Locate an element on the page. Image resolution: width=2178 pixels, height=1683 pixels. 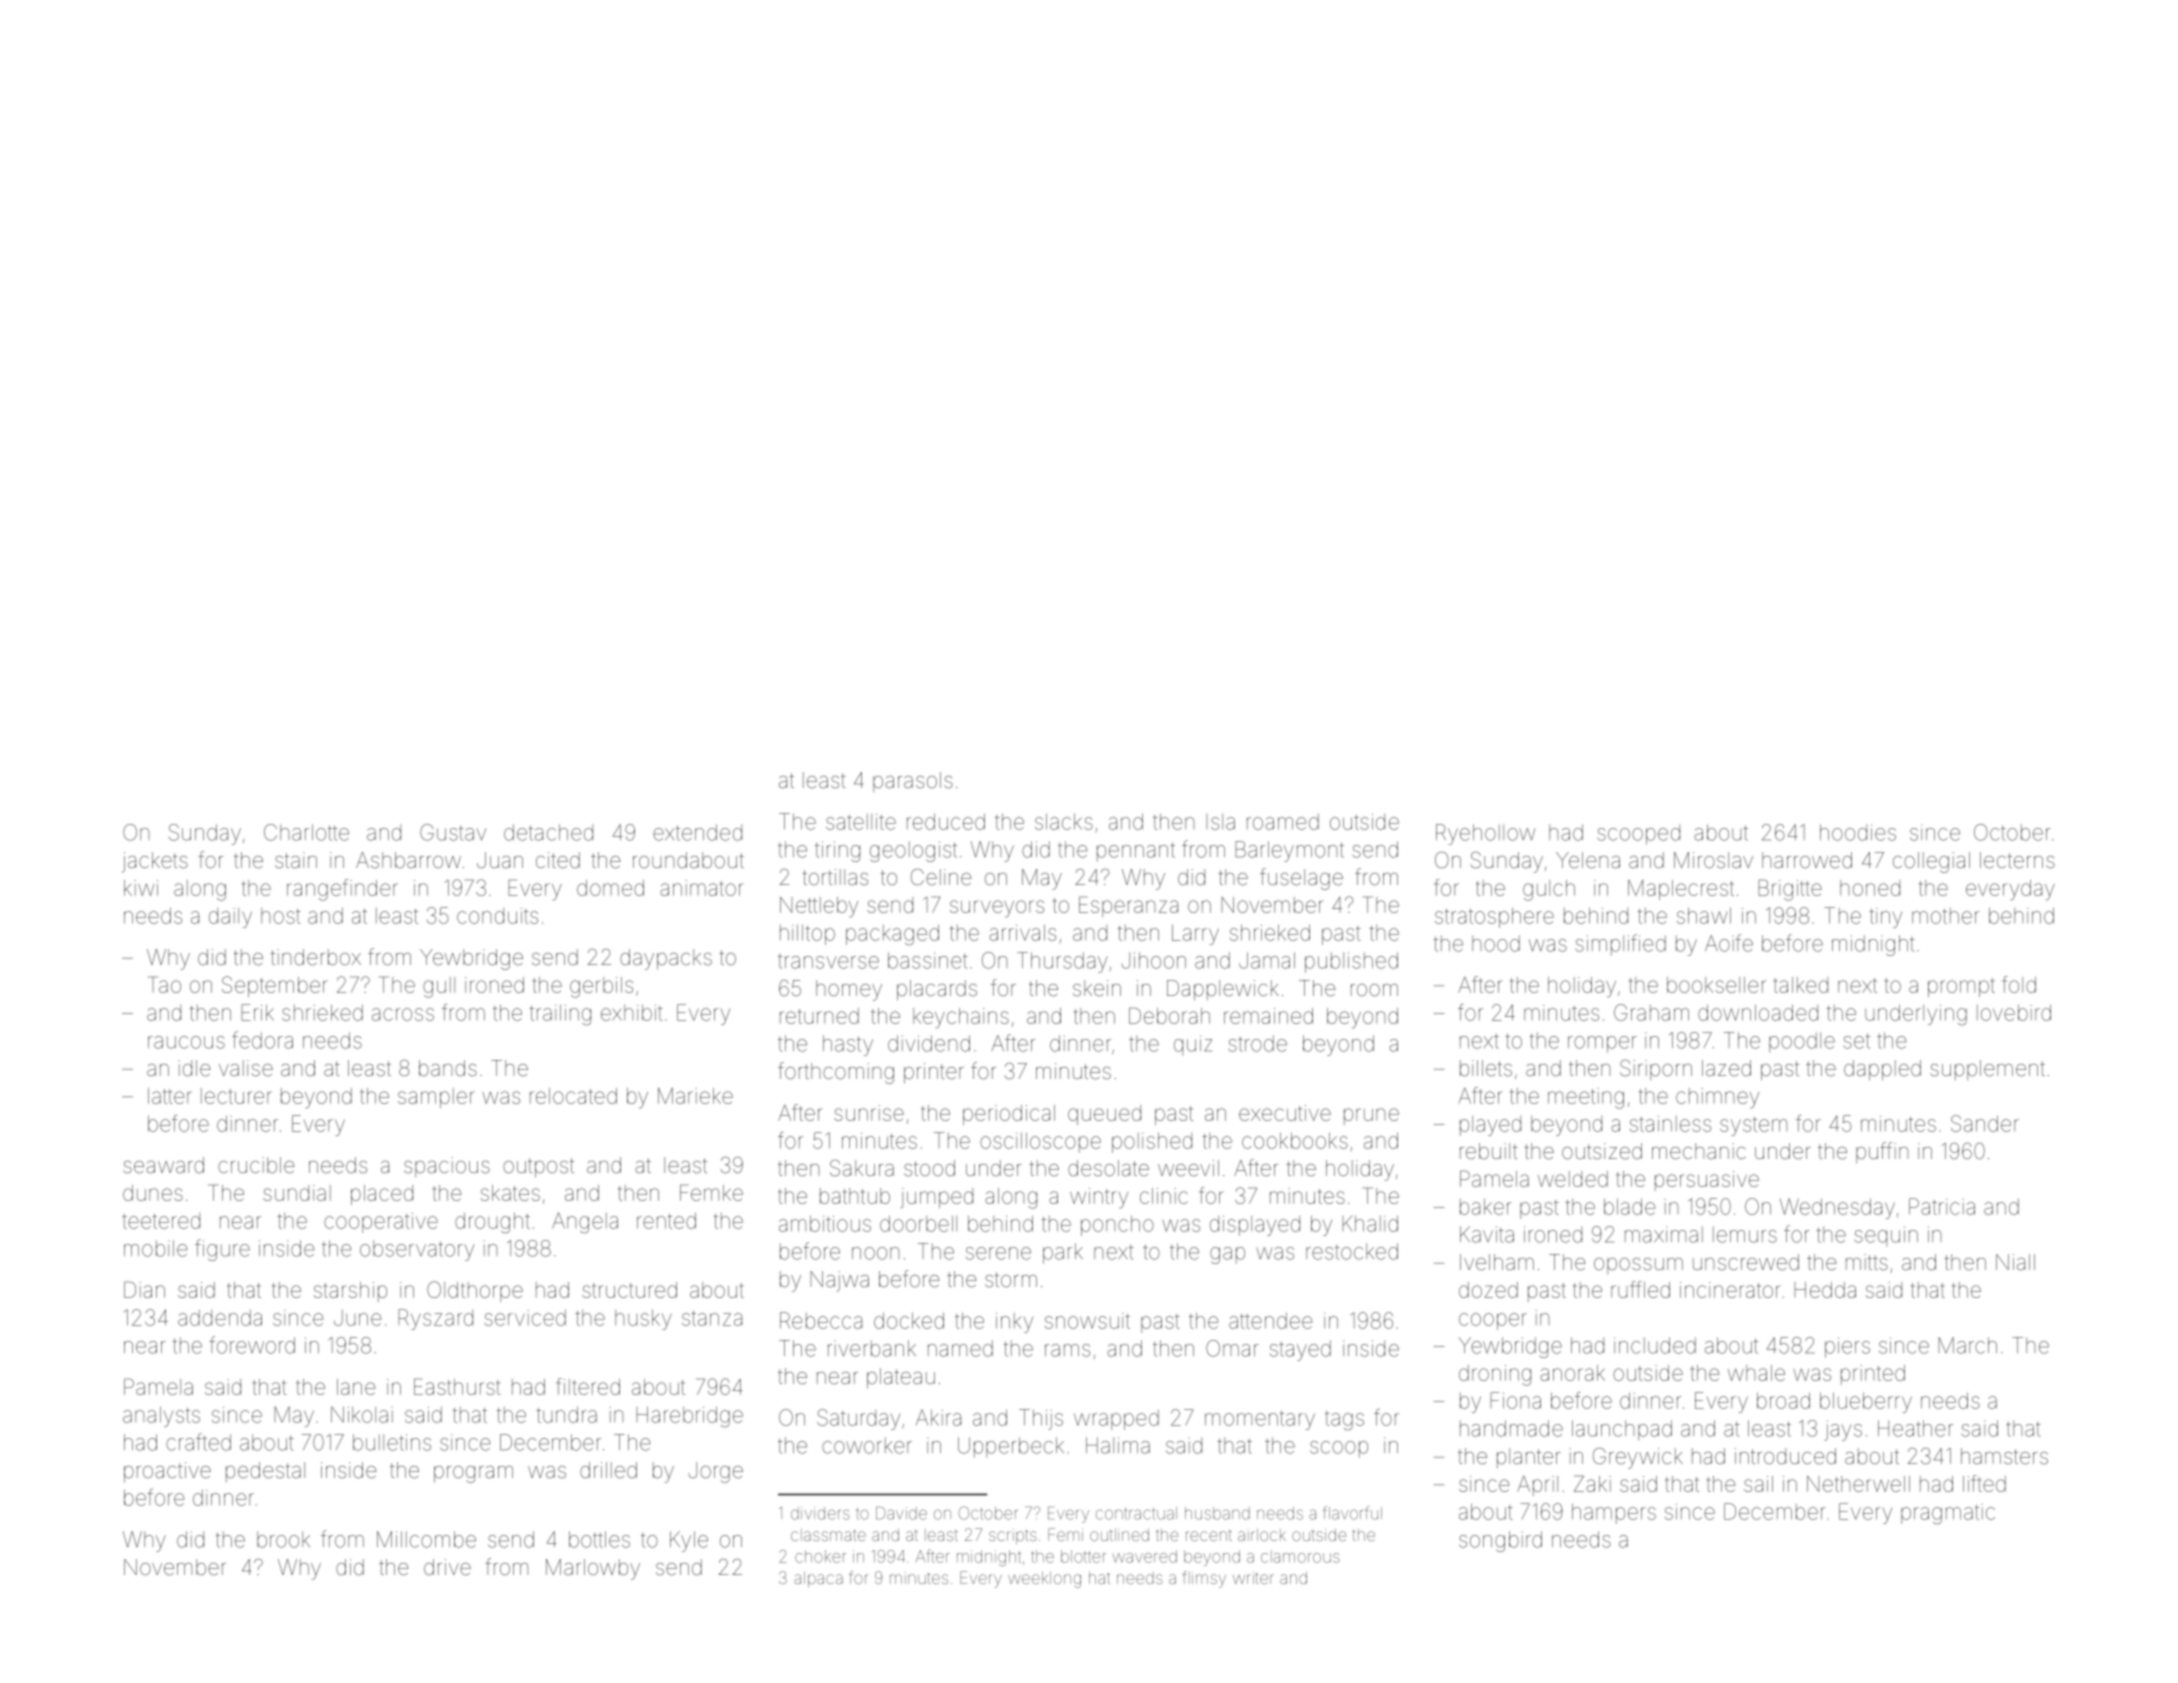
weeklong is located at coordinates (1044, 1580).
